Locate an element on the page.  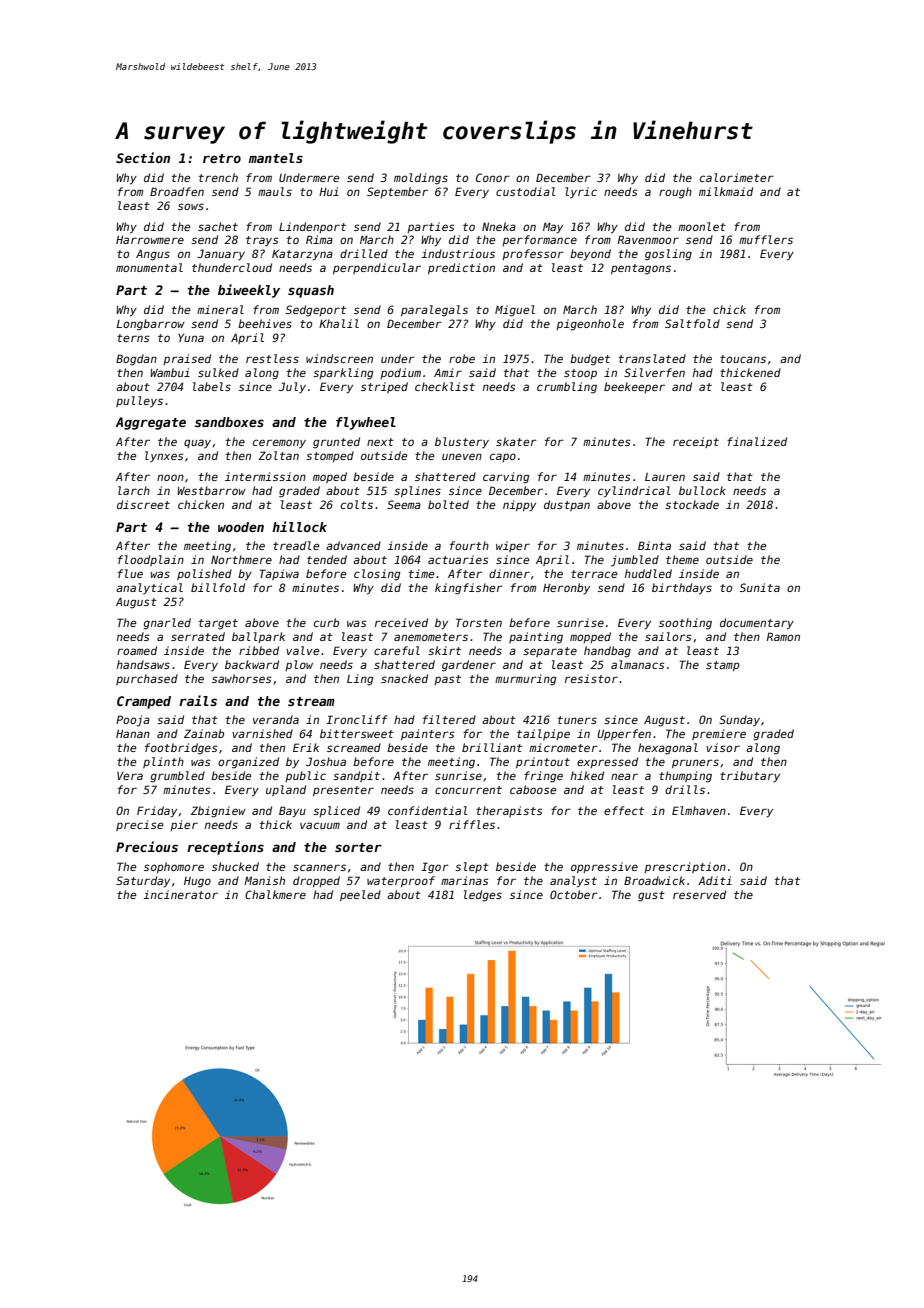
receipt is located at coordinates (696, 442).
